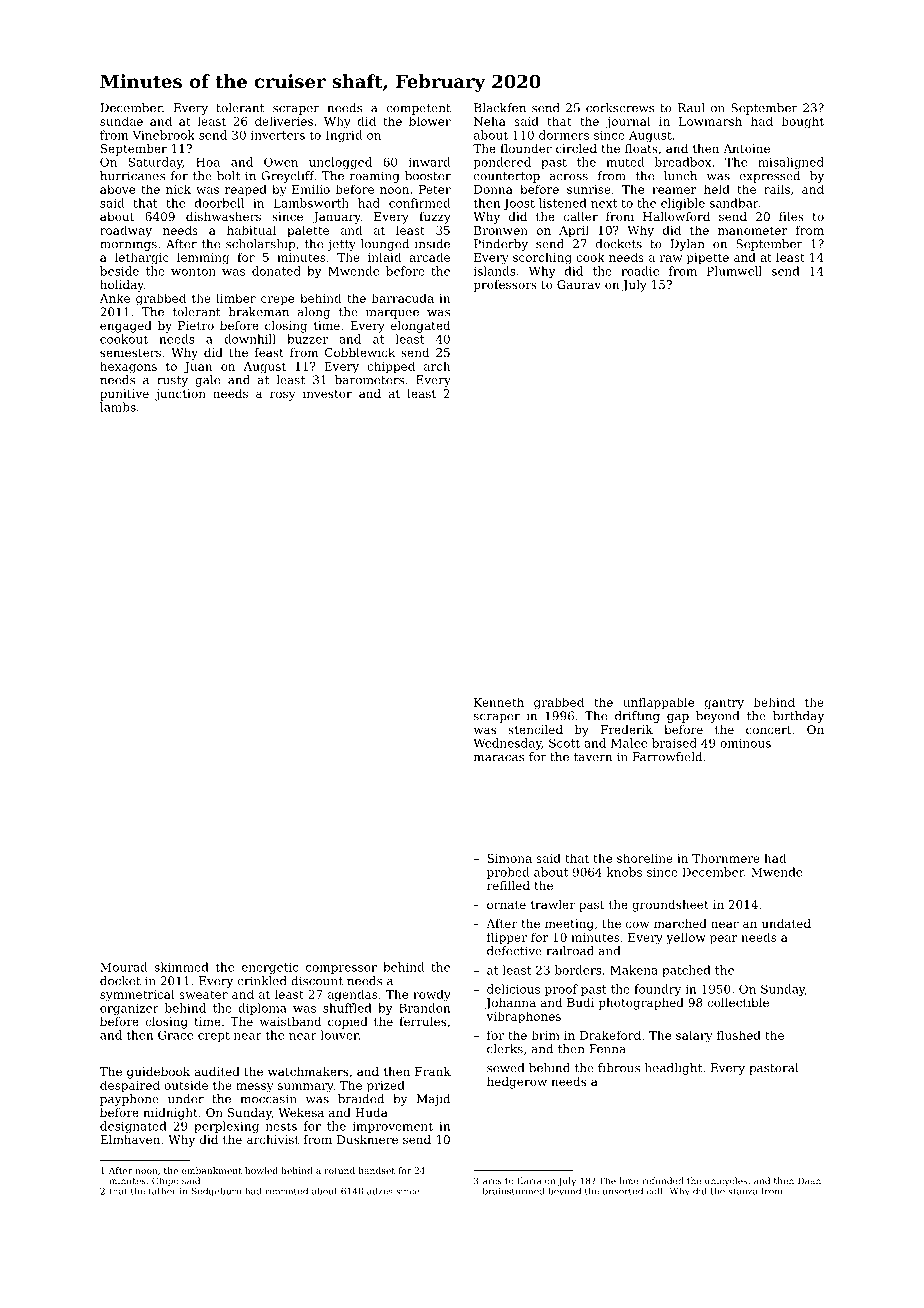 This page has width=924, height=1308. I want to click on competent, so click(418, 109).
